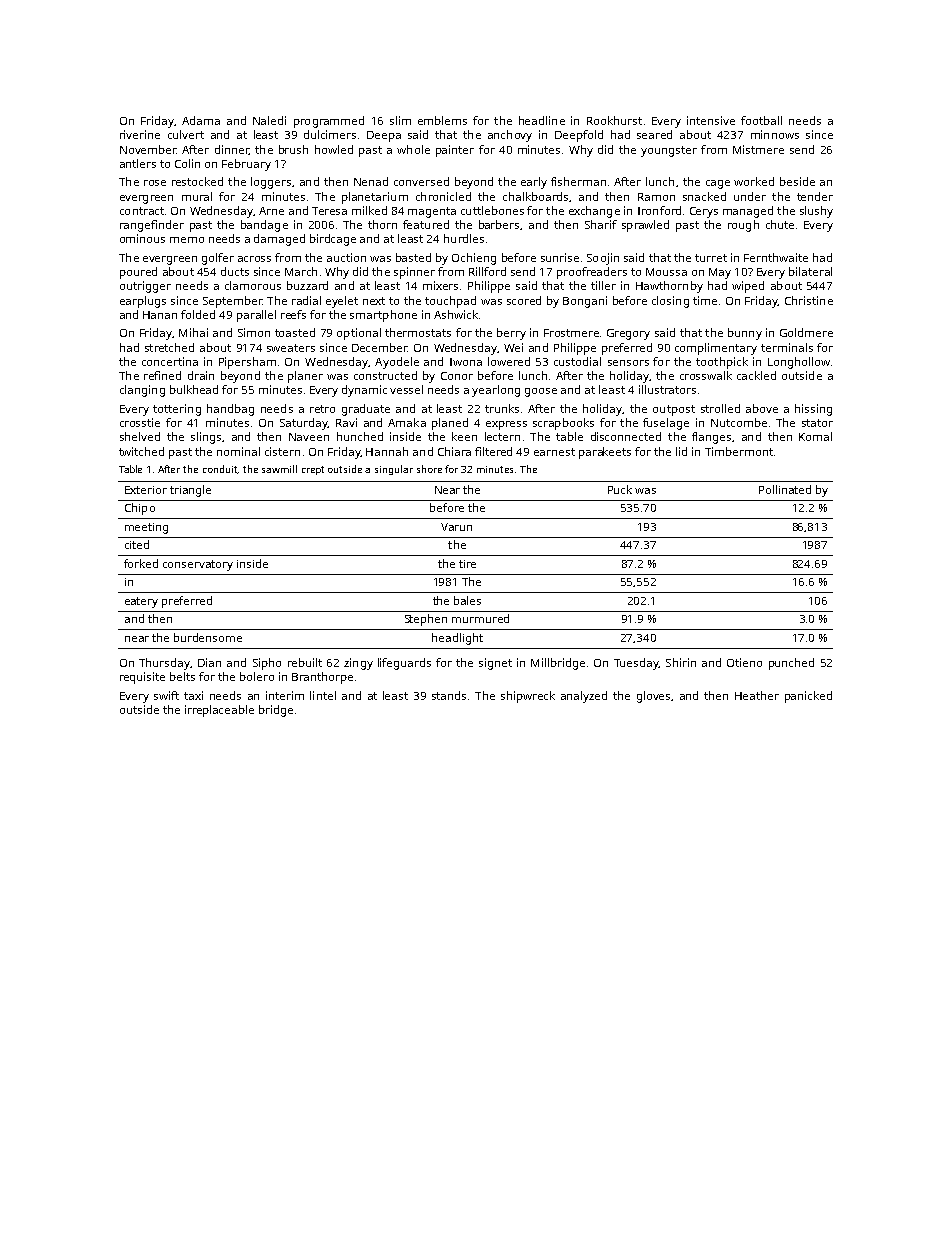 This screenshot has width=952, height=1233. Describe the element at coordinates (653, 697) in the screenshot. I see `gloves` at that location.
